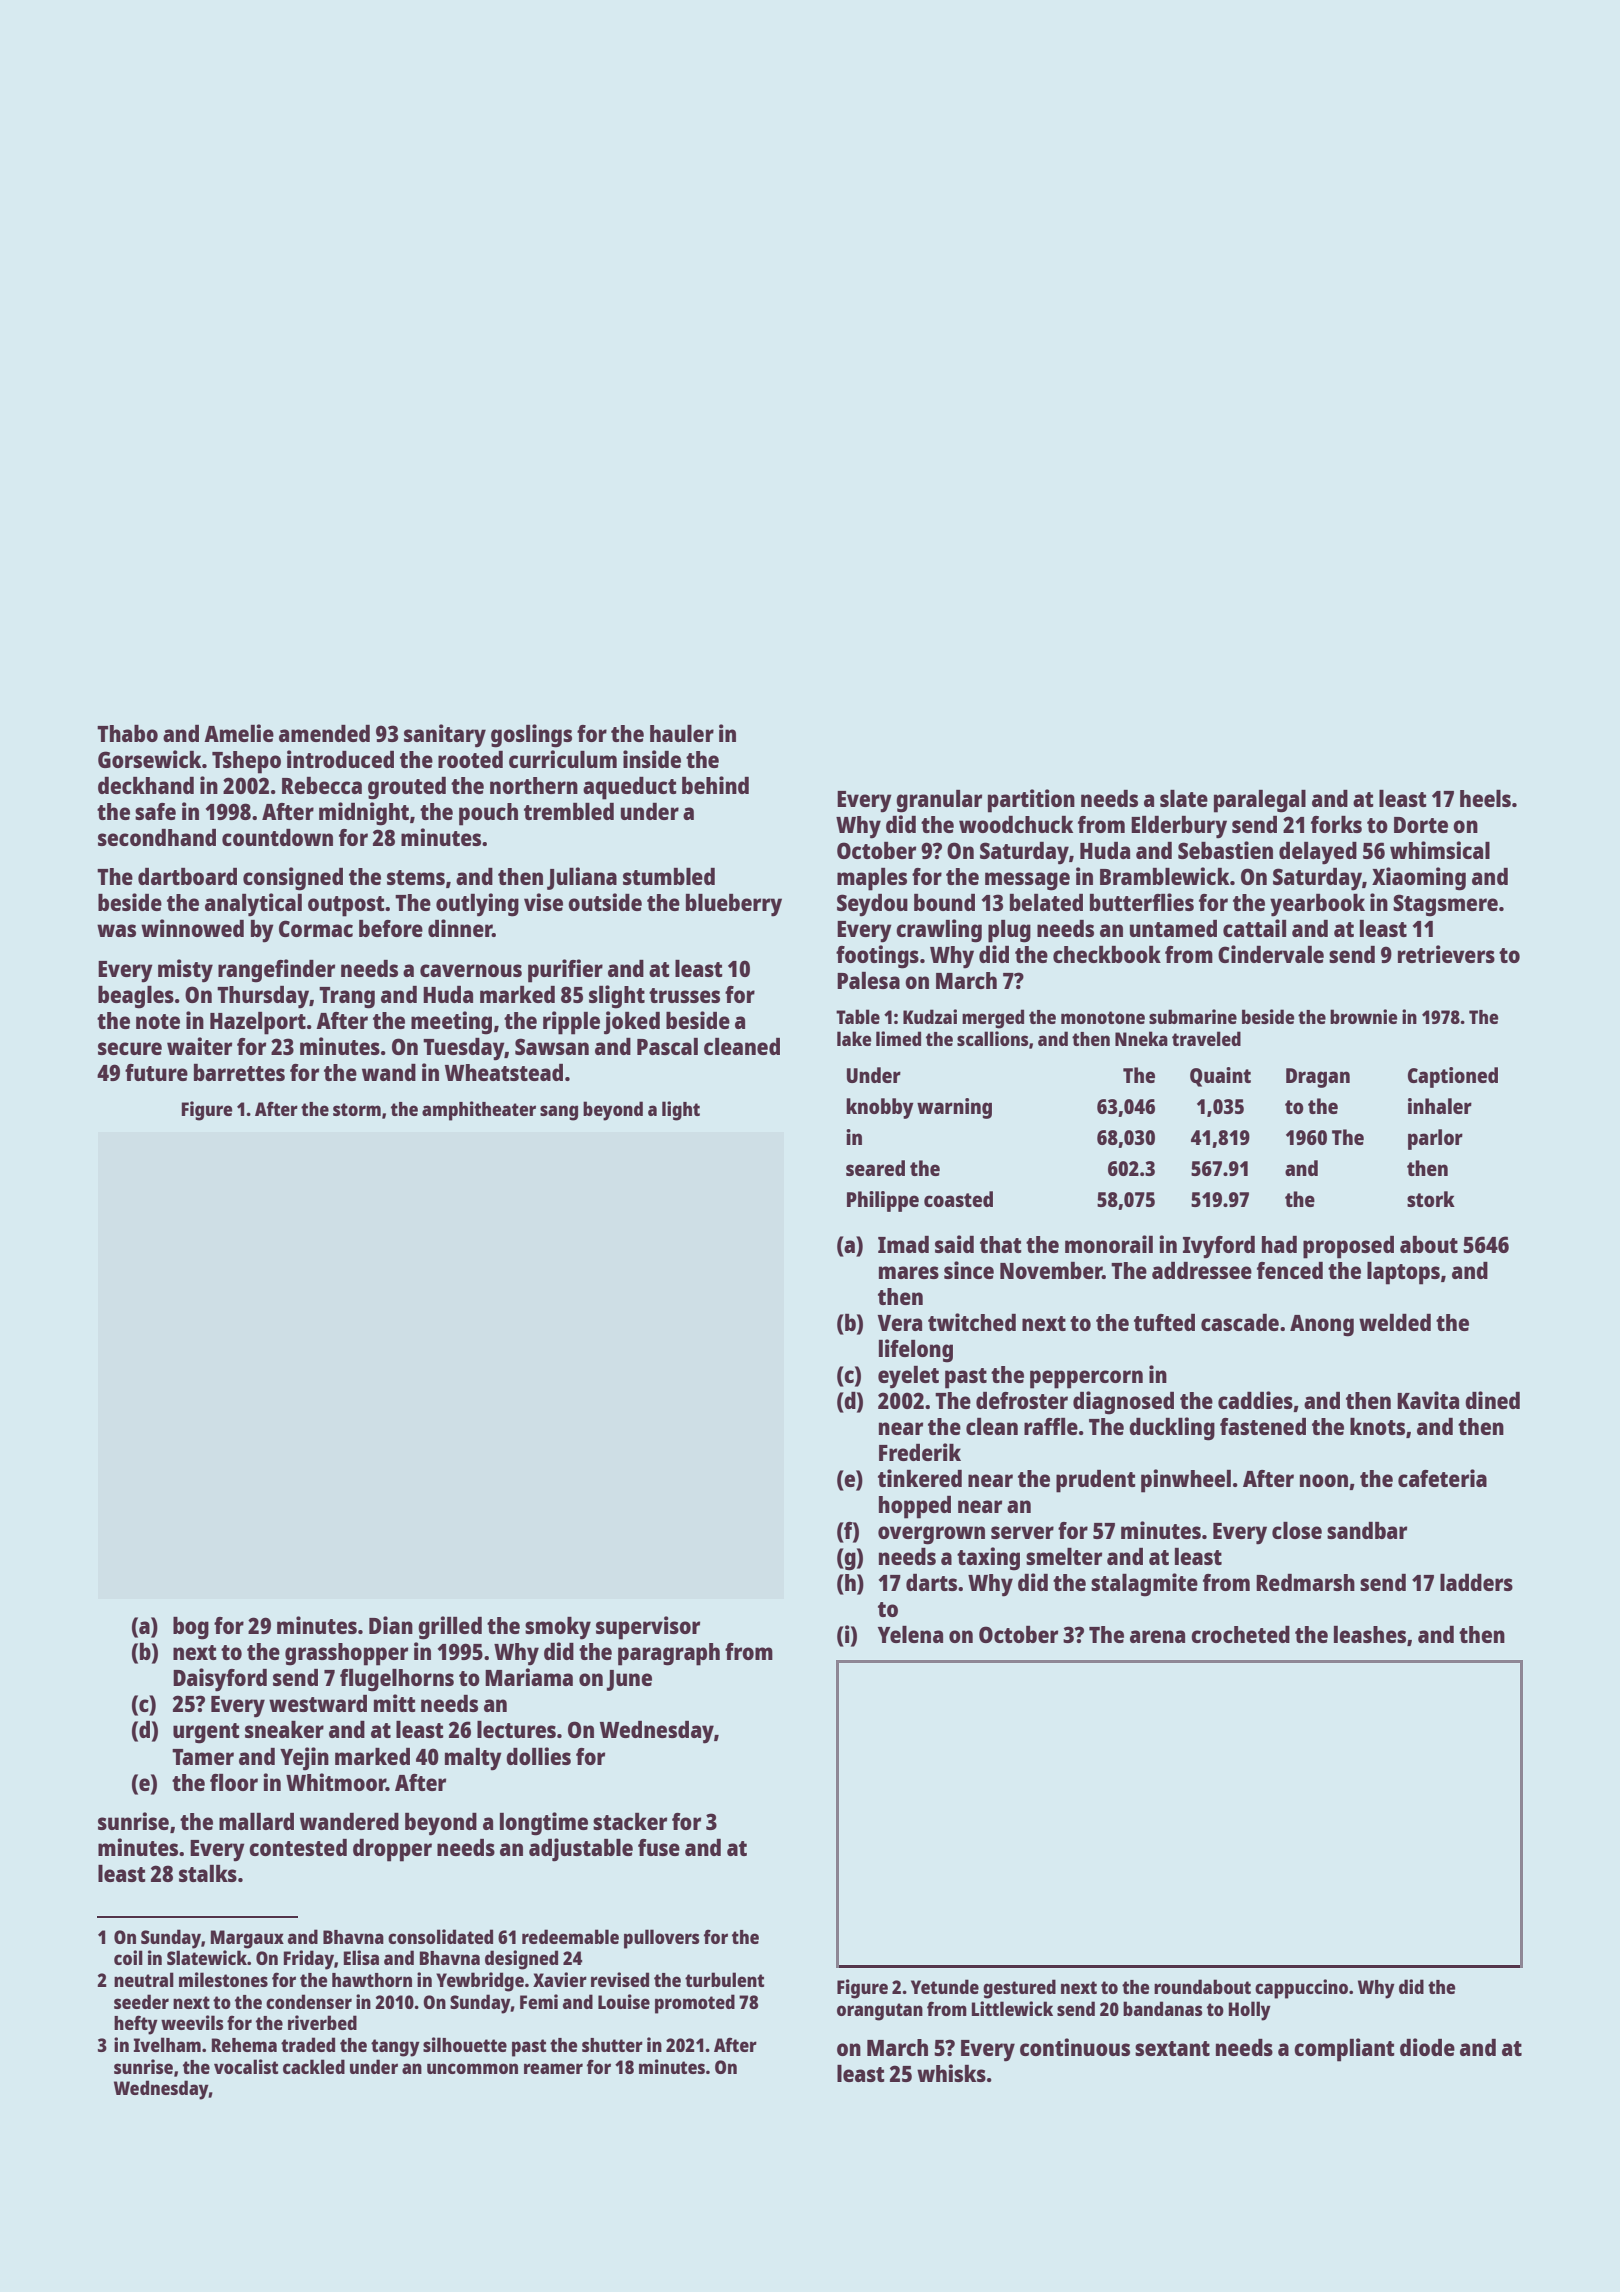 This page has height=2292, width=1620. Describe the element at coordinates (239, 733) in the page. I see `Amelie` at that location.
